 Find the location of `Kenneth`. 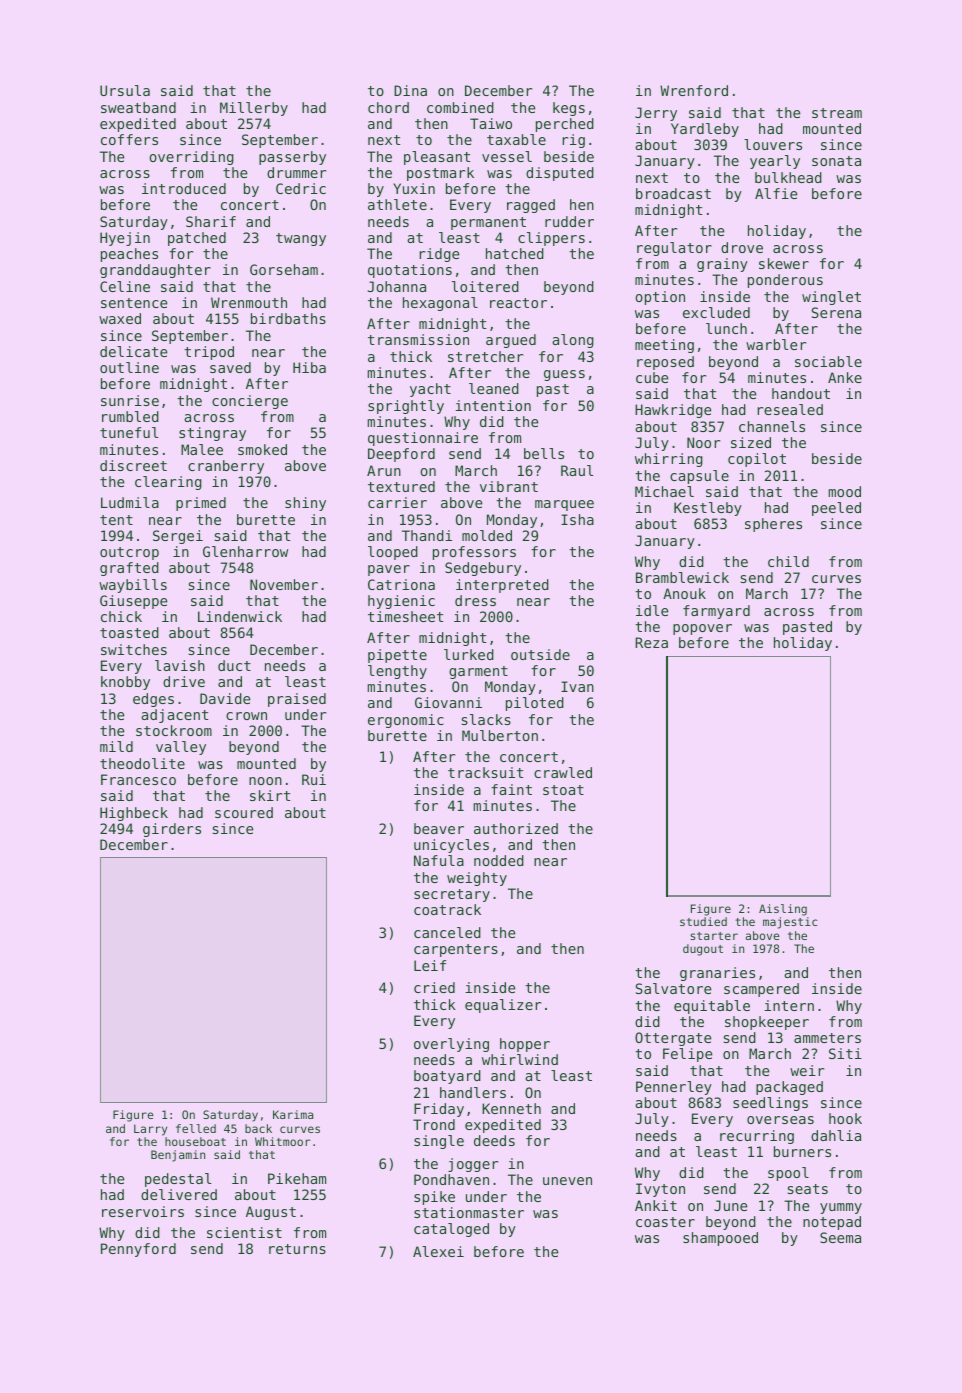

Kenneth is located at coordinates (511, 1108).
